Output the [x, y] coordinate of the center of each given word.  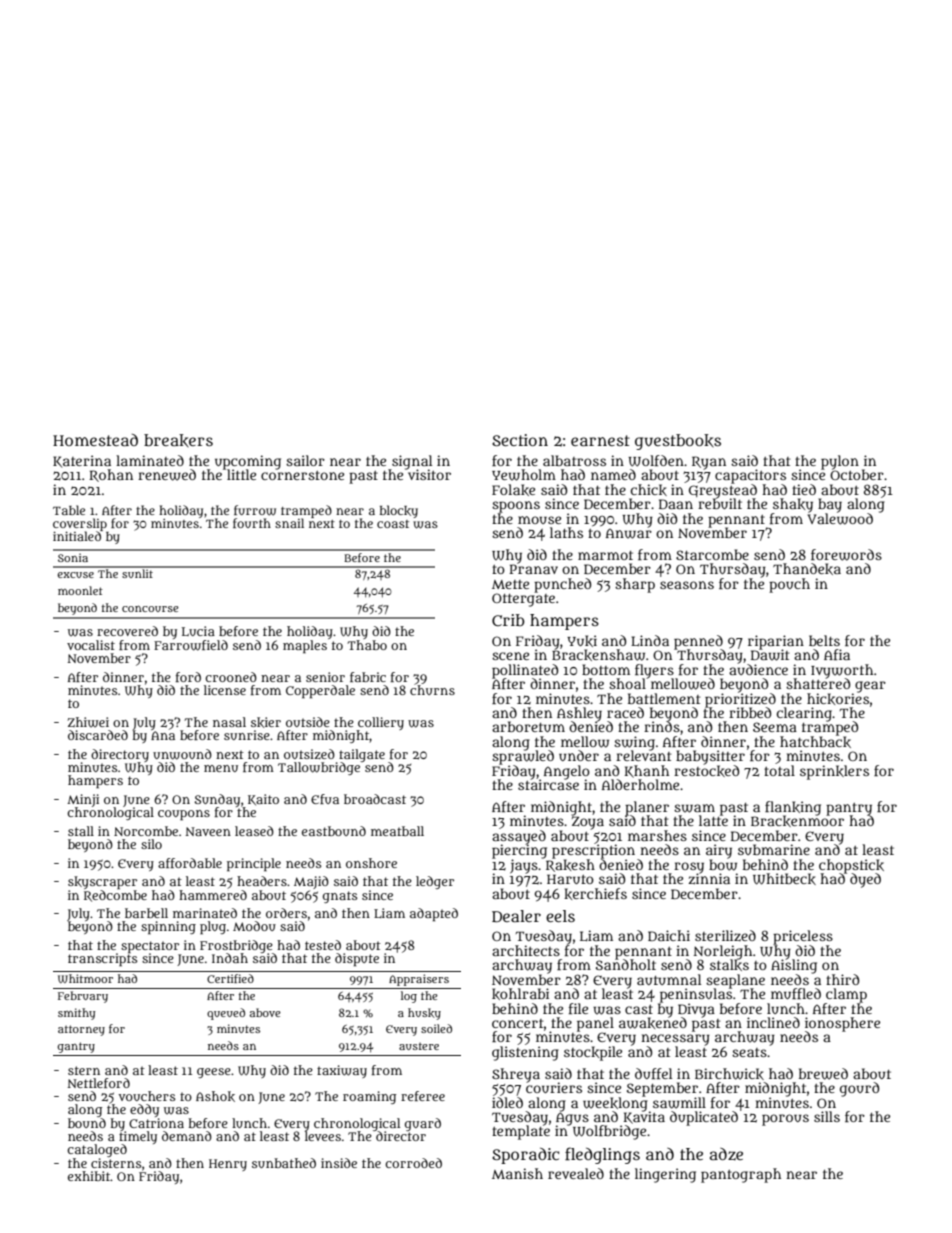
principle [254, 865]
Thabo [367, 645]
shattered [818, 683]
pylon [840, 462]
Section [520, 440]
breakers [178, 440]
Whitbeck [784, 879]
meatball [397, 831]
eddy [144, 1110]
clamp [846, 995]
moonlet [80, 590]
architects [526, 950]
